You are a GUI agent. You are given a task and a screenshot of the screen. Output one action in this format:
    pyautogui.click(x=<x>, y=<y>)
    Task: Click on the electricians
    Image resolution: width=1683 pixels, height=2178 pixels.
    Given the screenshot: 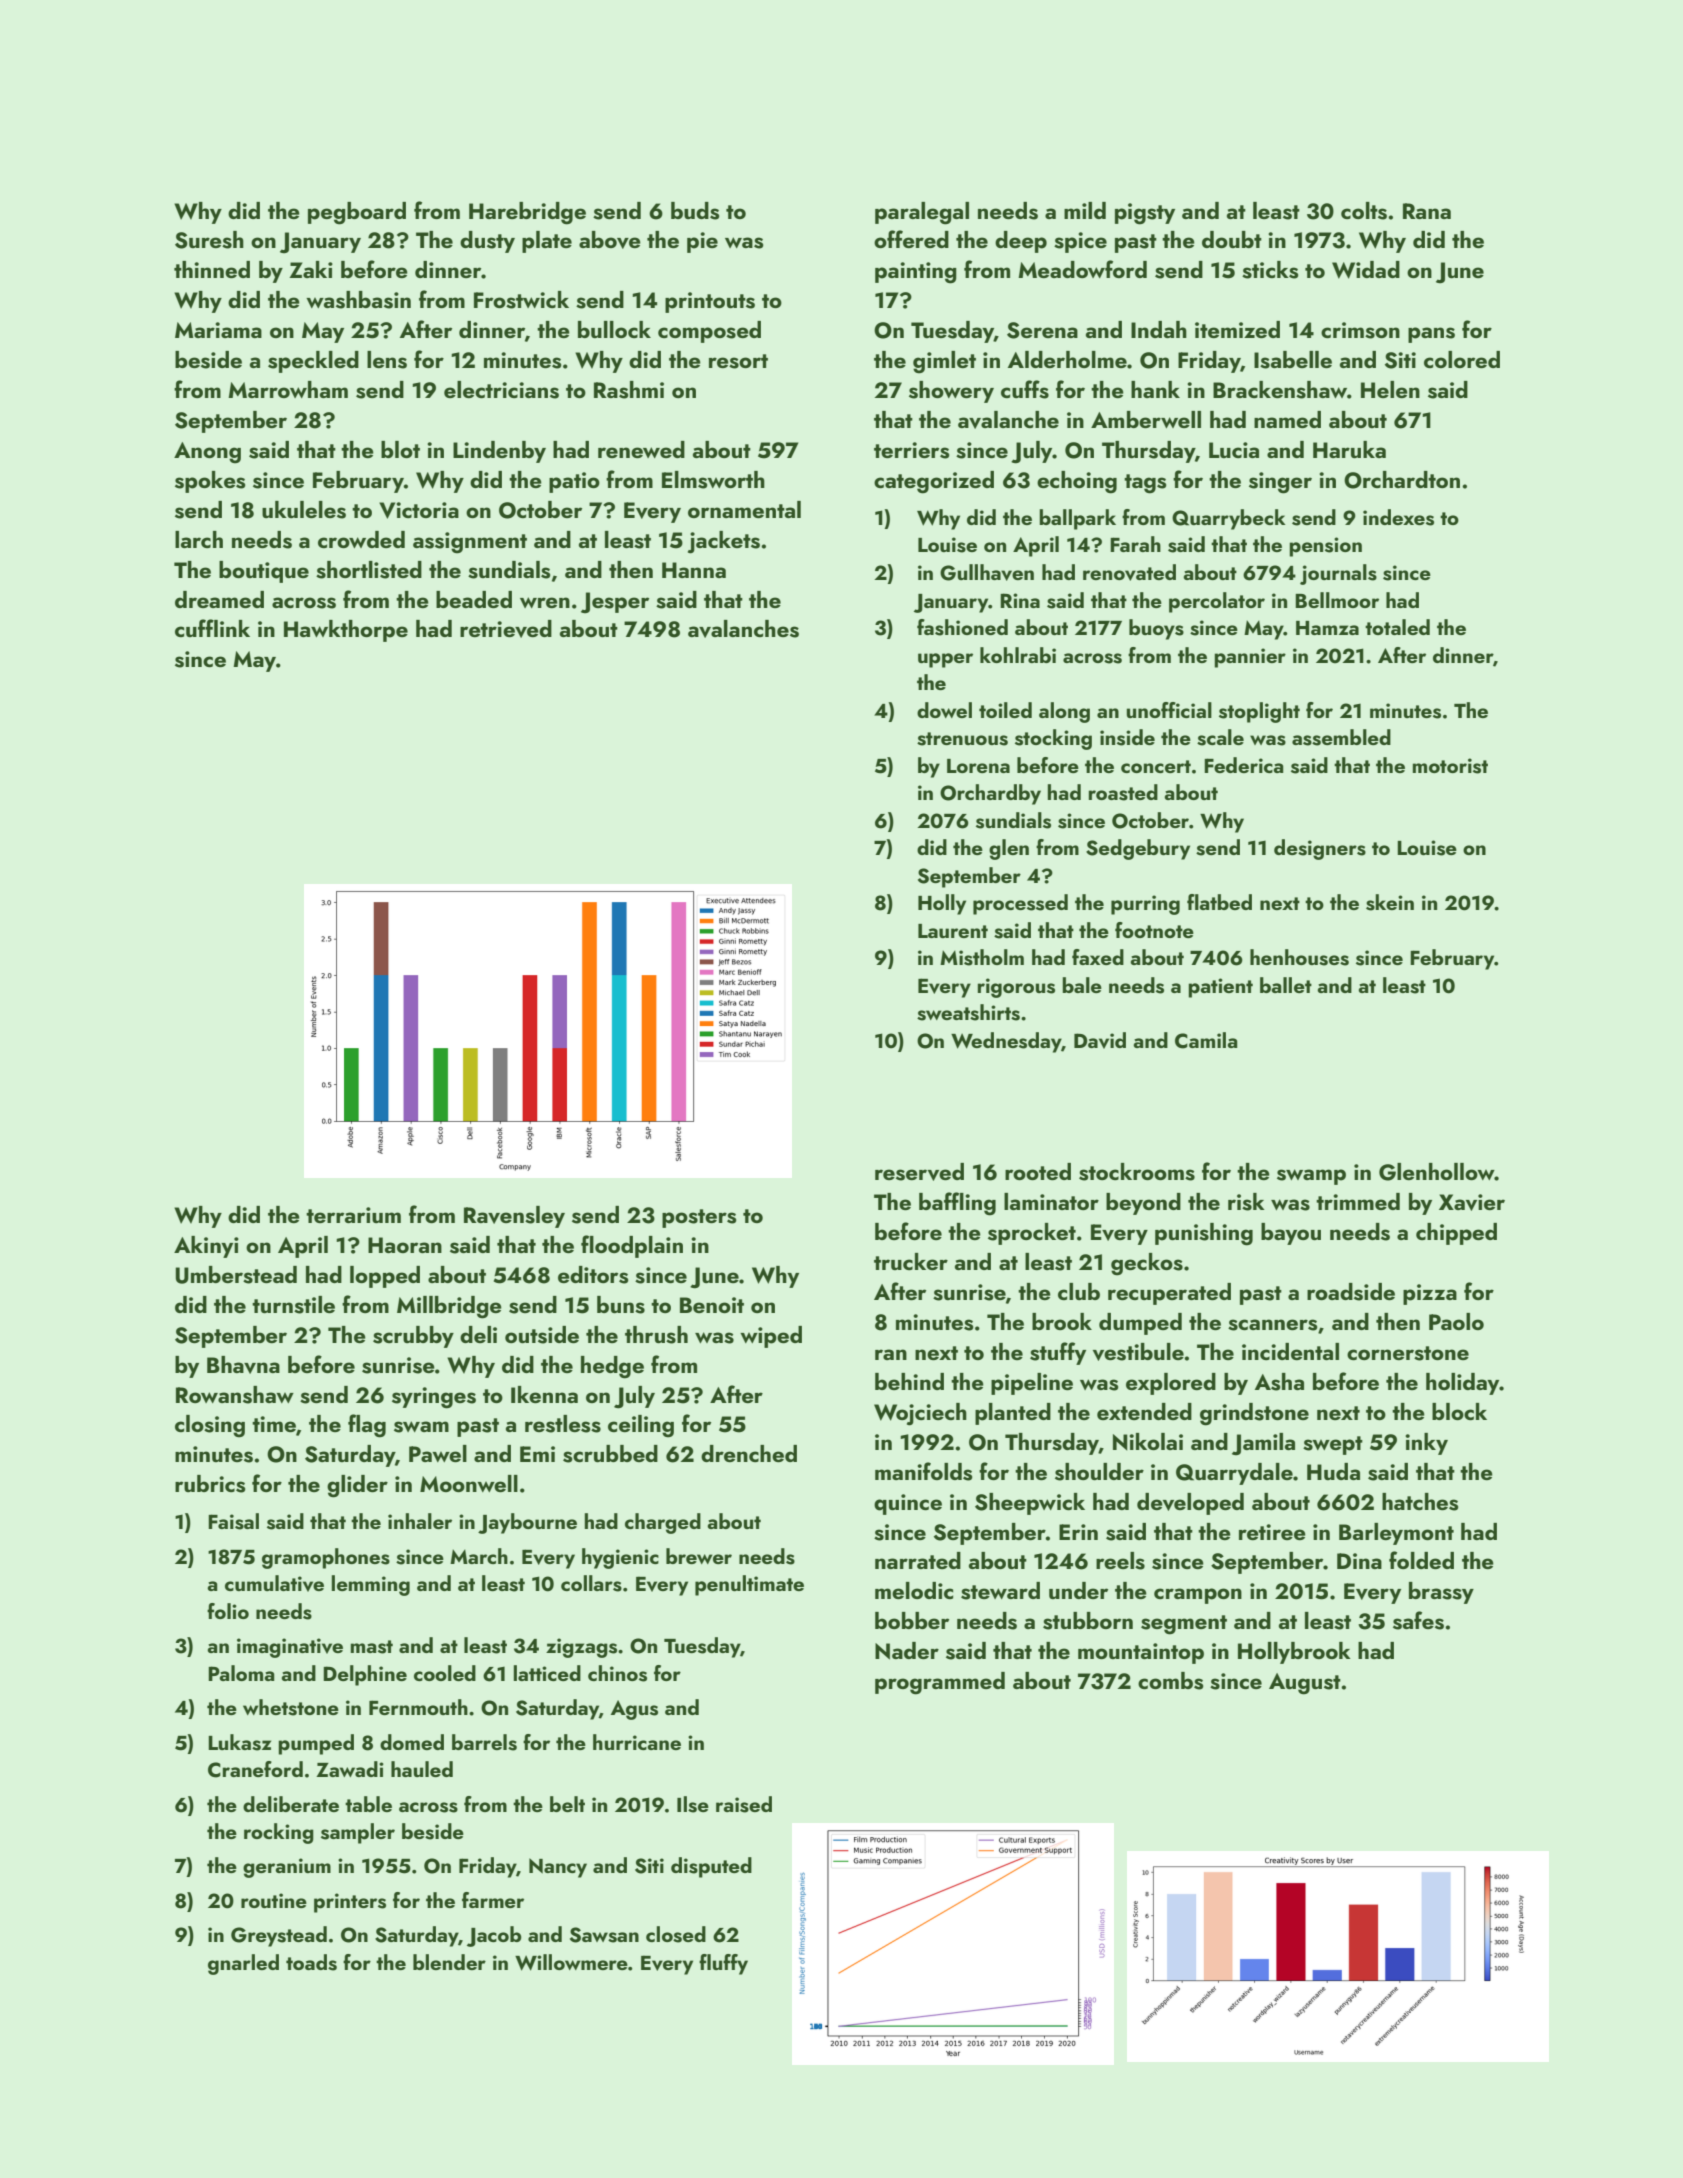 What is the action you would take?
    pyautogui.click(x=501, y=390)
